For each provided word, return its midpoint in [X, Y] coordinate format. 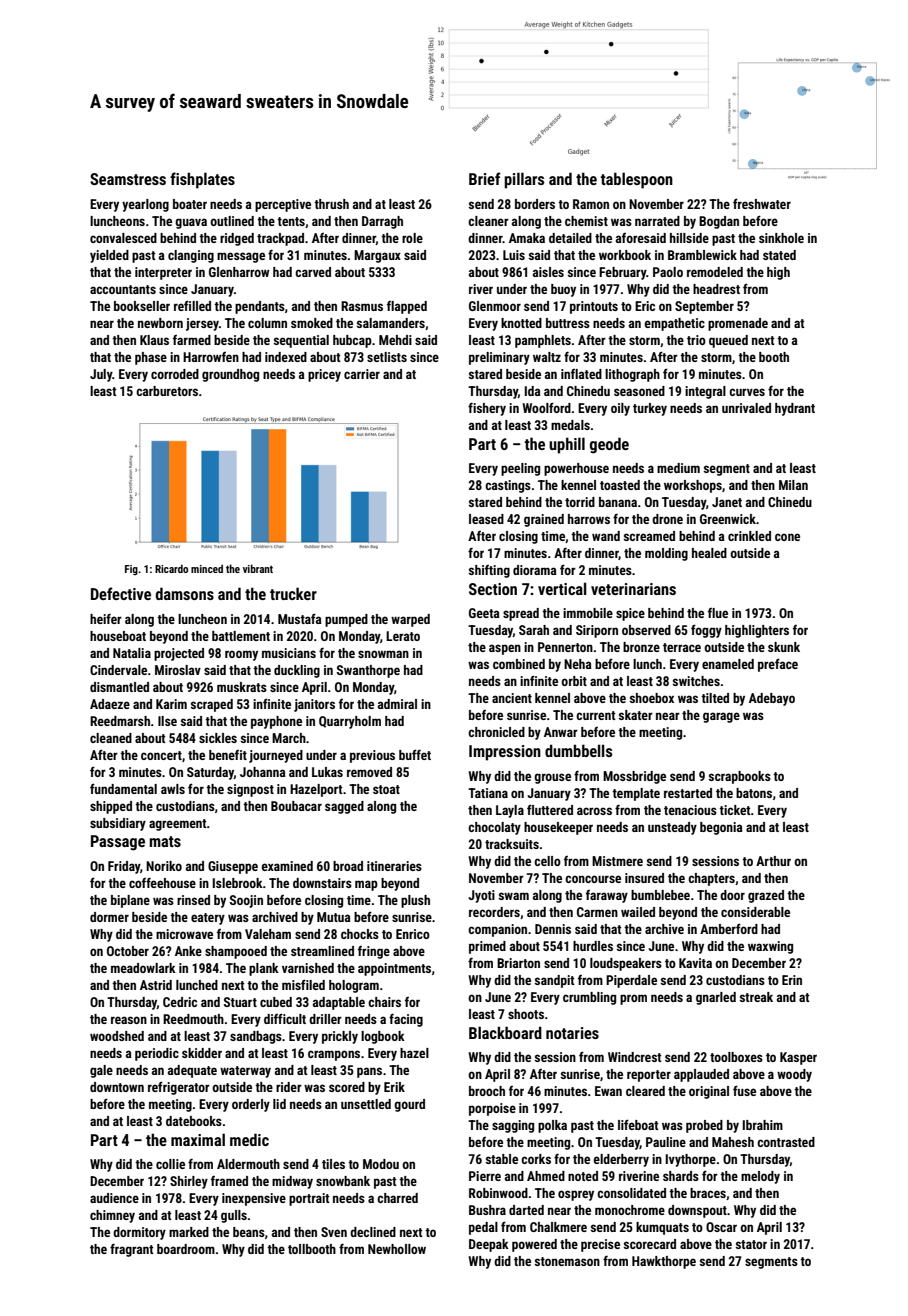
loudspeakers [626, 964]
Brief [485, 178]
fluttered [550, 809]
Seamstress [128, 179]
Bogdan [719, 222]
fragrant [132, 1250]
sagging [513, 1126]
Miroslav [178, 670]
